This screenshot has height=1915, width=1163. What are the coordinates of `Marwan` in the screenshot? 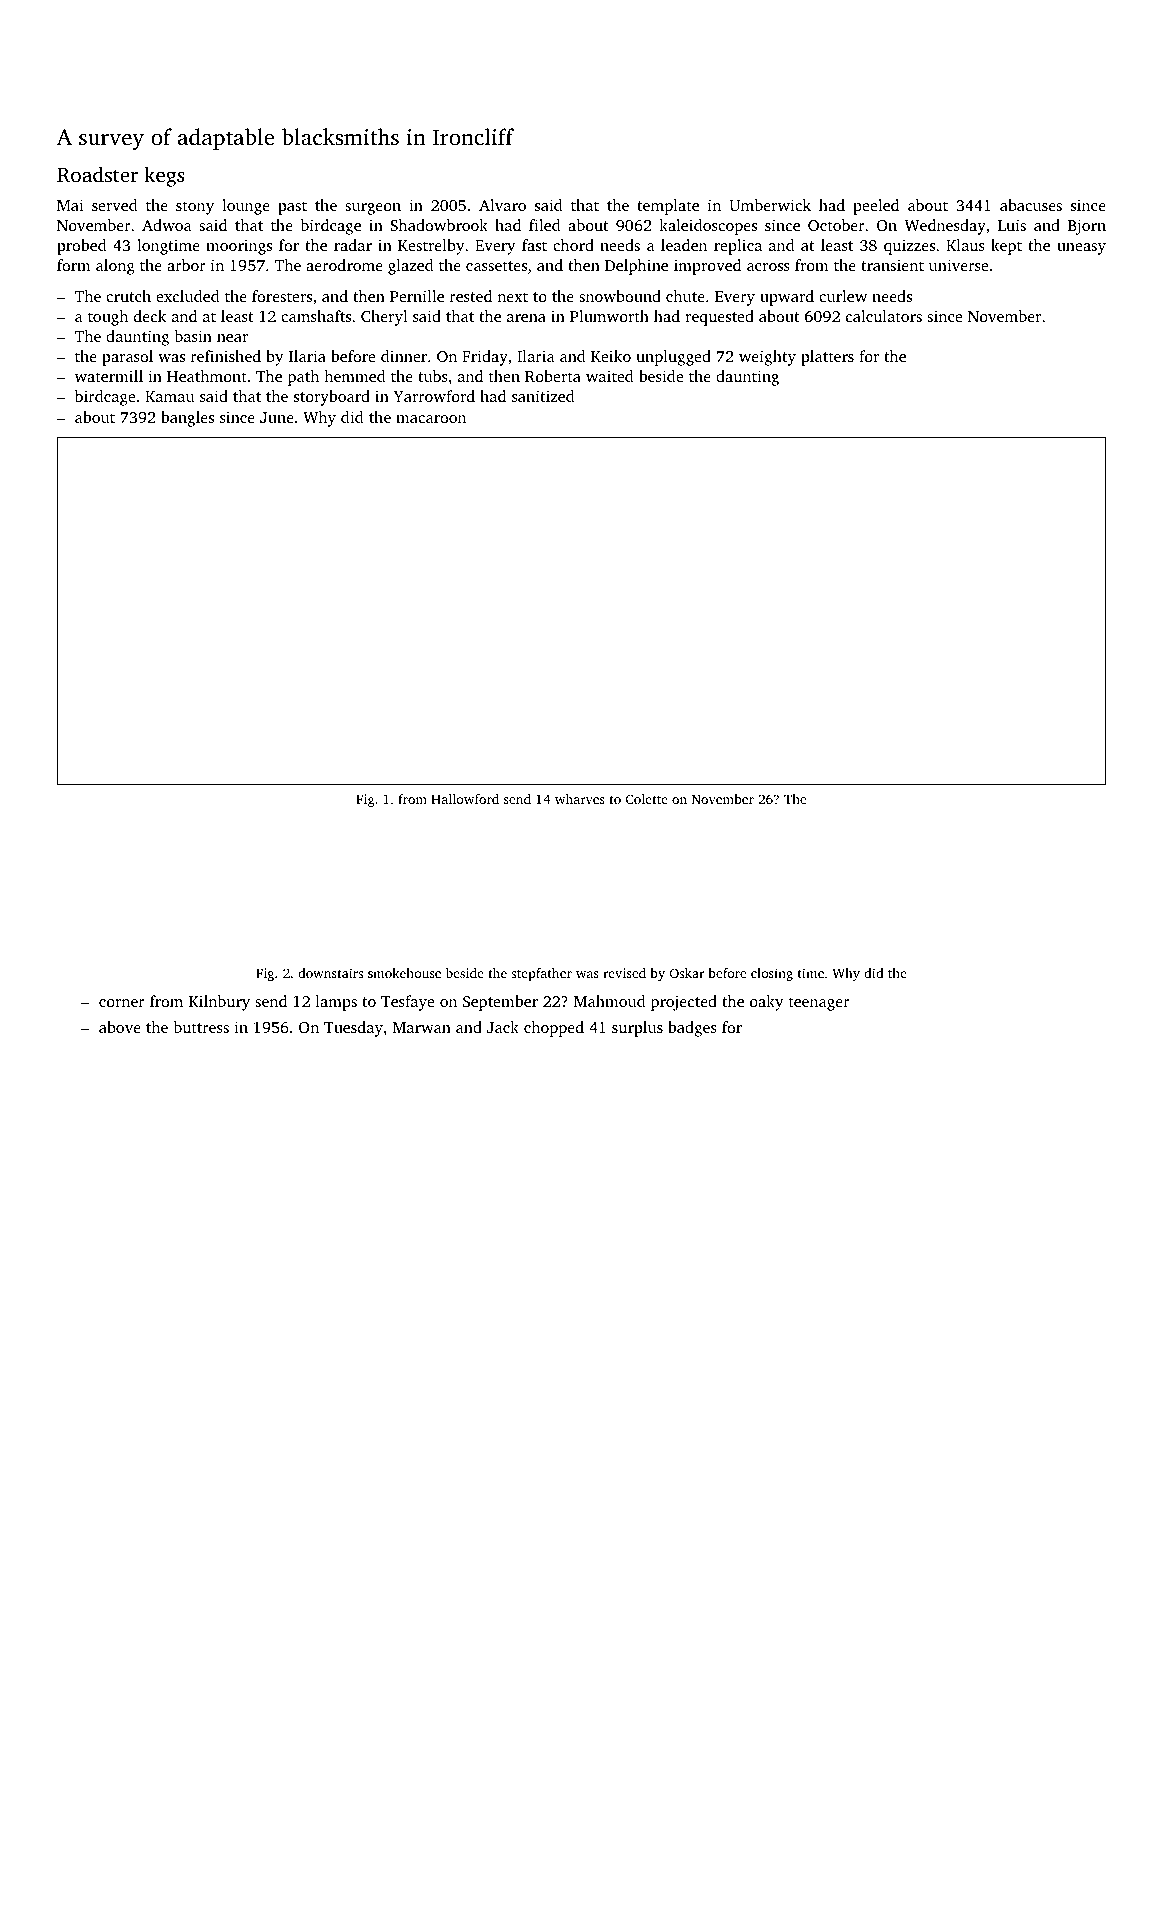 It's located at (422, 1027).
